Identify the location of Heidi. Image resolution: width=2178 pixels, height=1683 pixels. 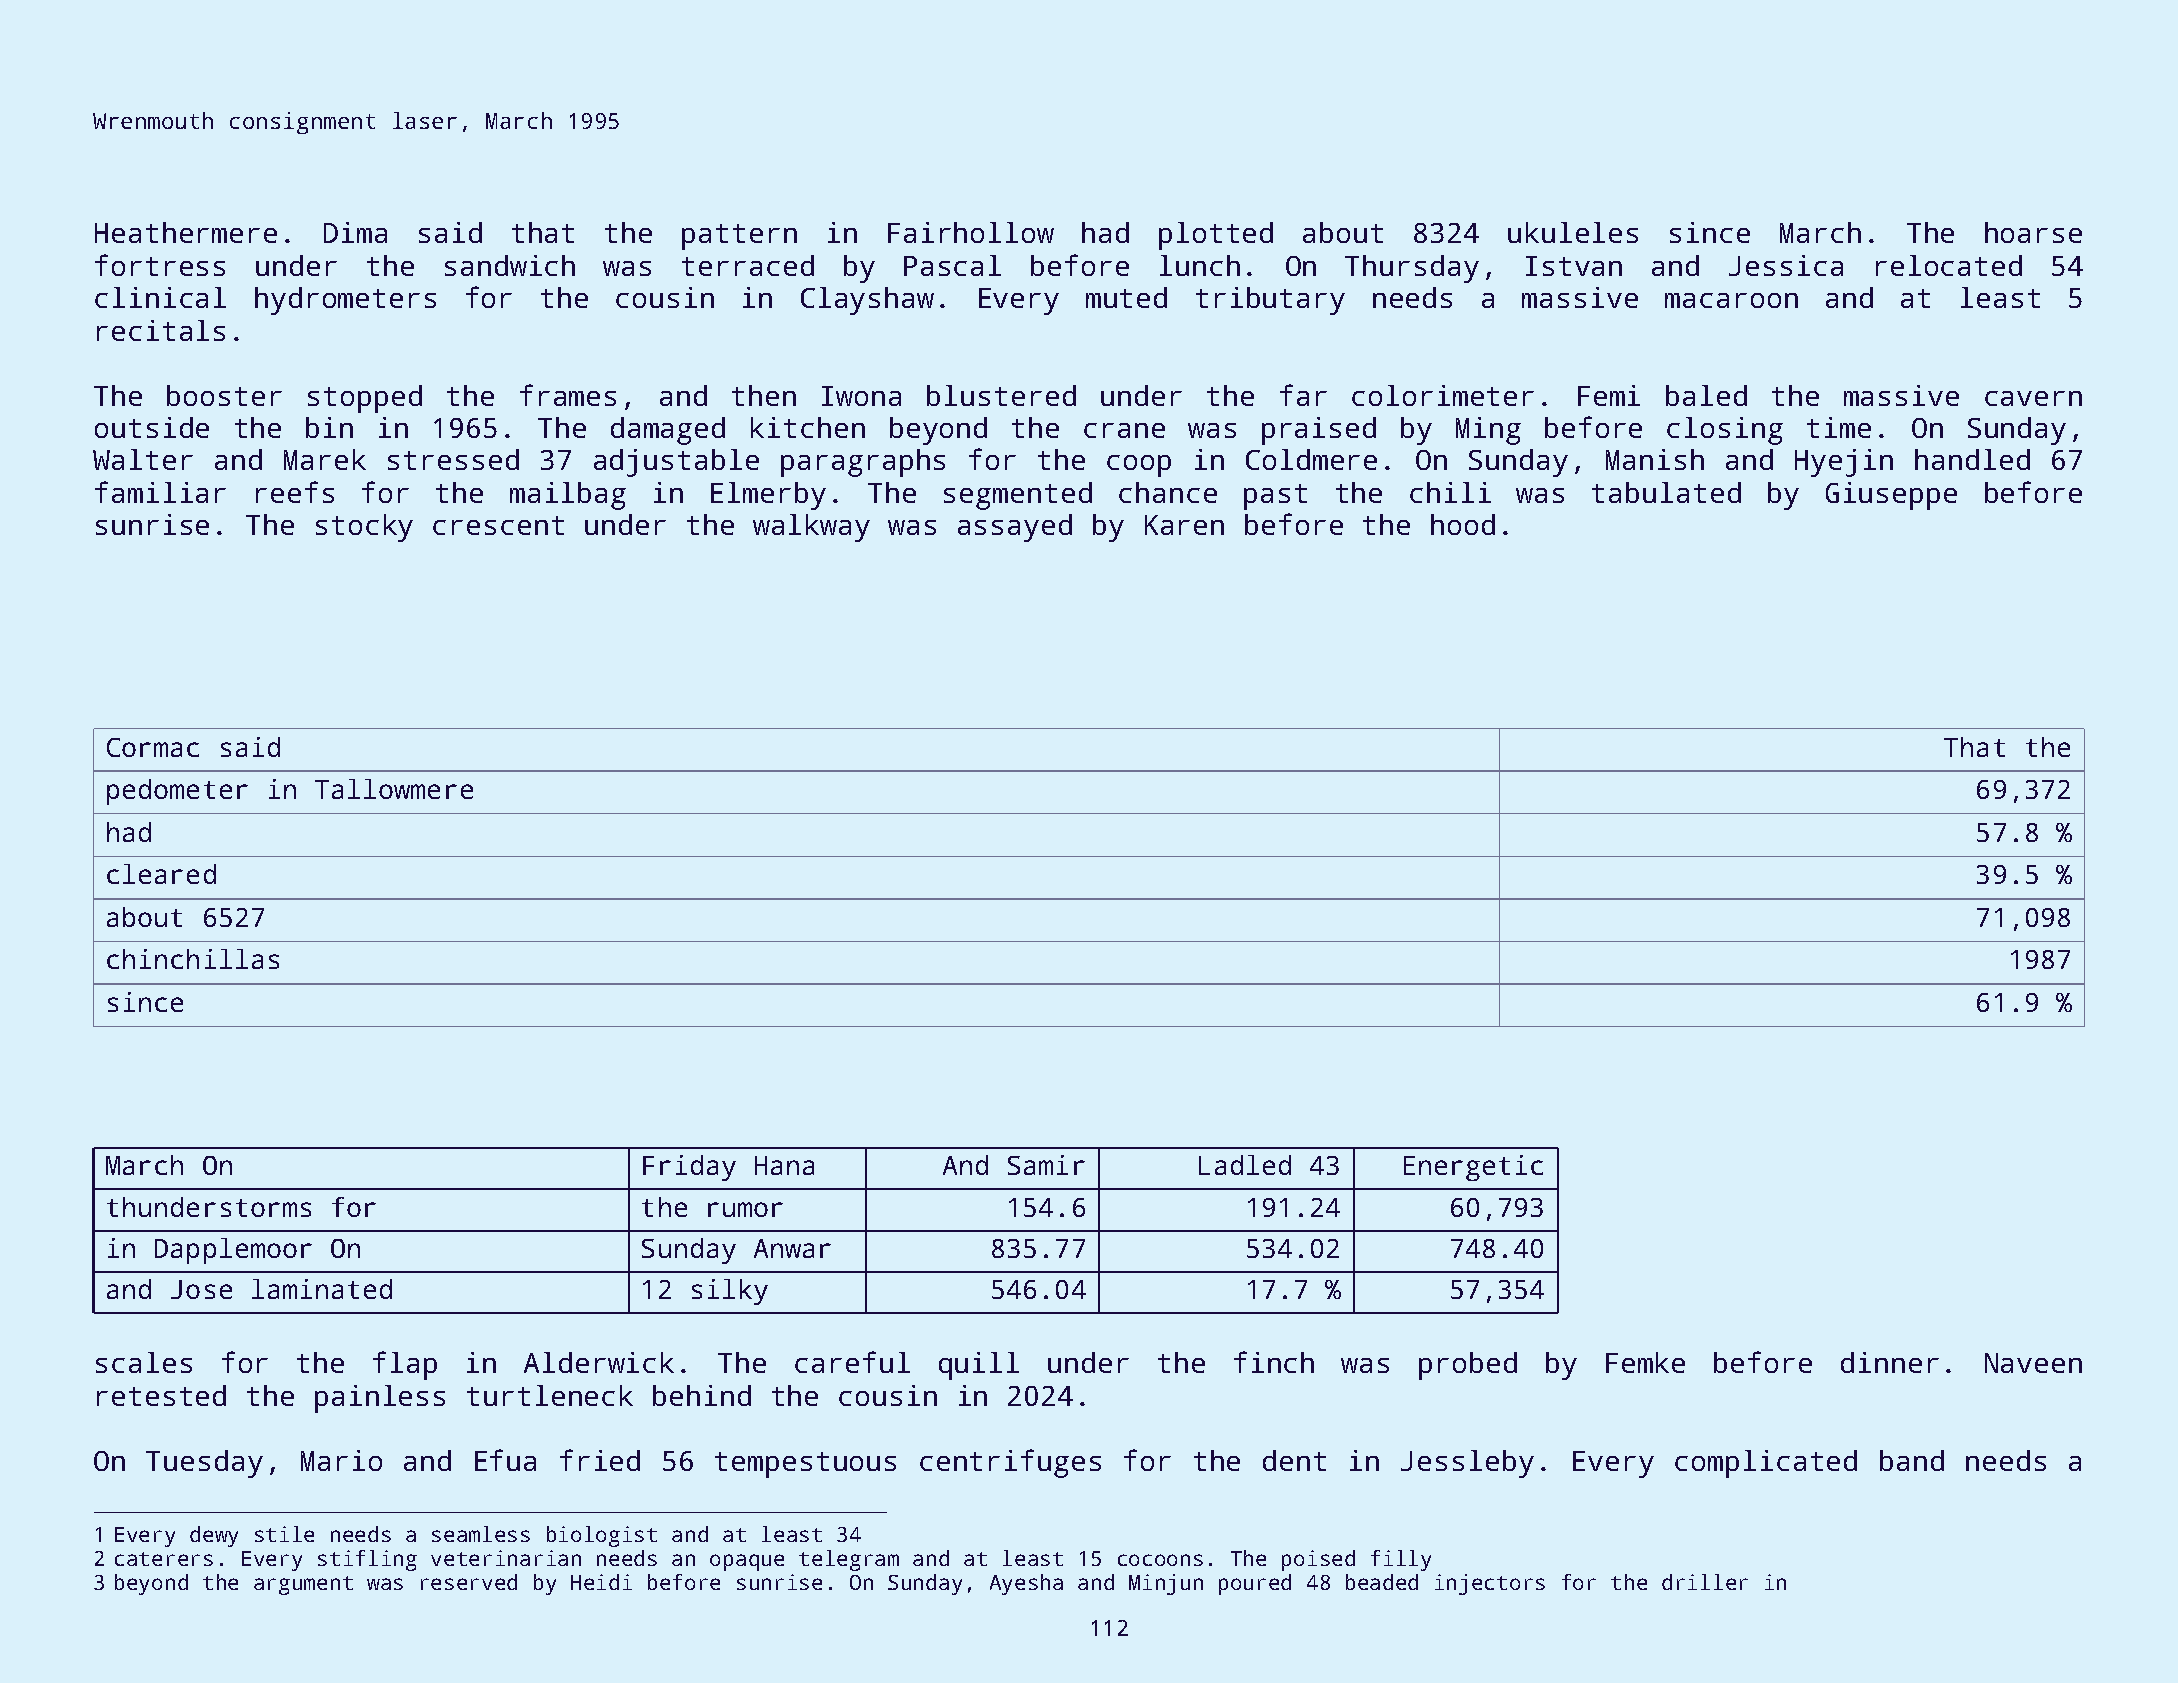
(601, 1582).
